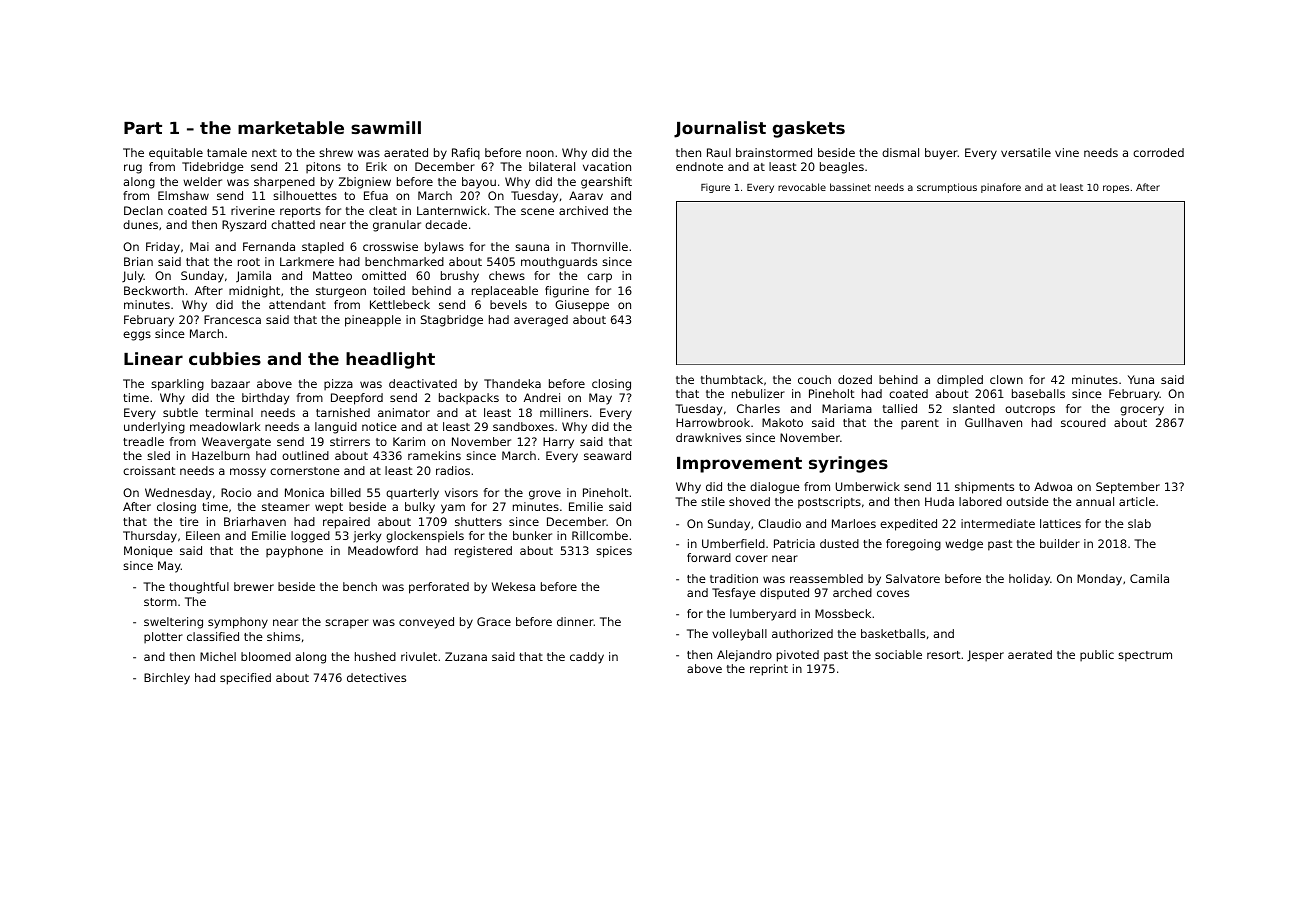 The width and height of the screenshot is (1308, 924). What do you see at coordinates (947, 188) in the screenshot?
I see `scrumptious` at bounding box center [947, 188].
